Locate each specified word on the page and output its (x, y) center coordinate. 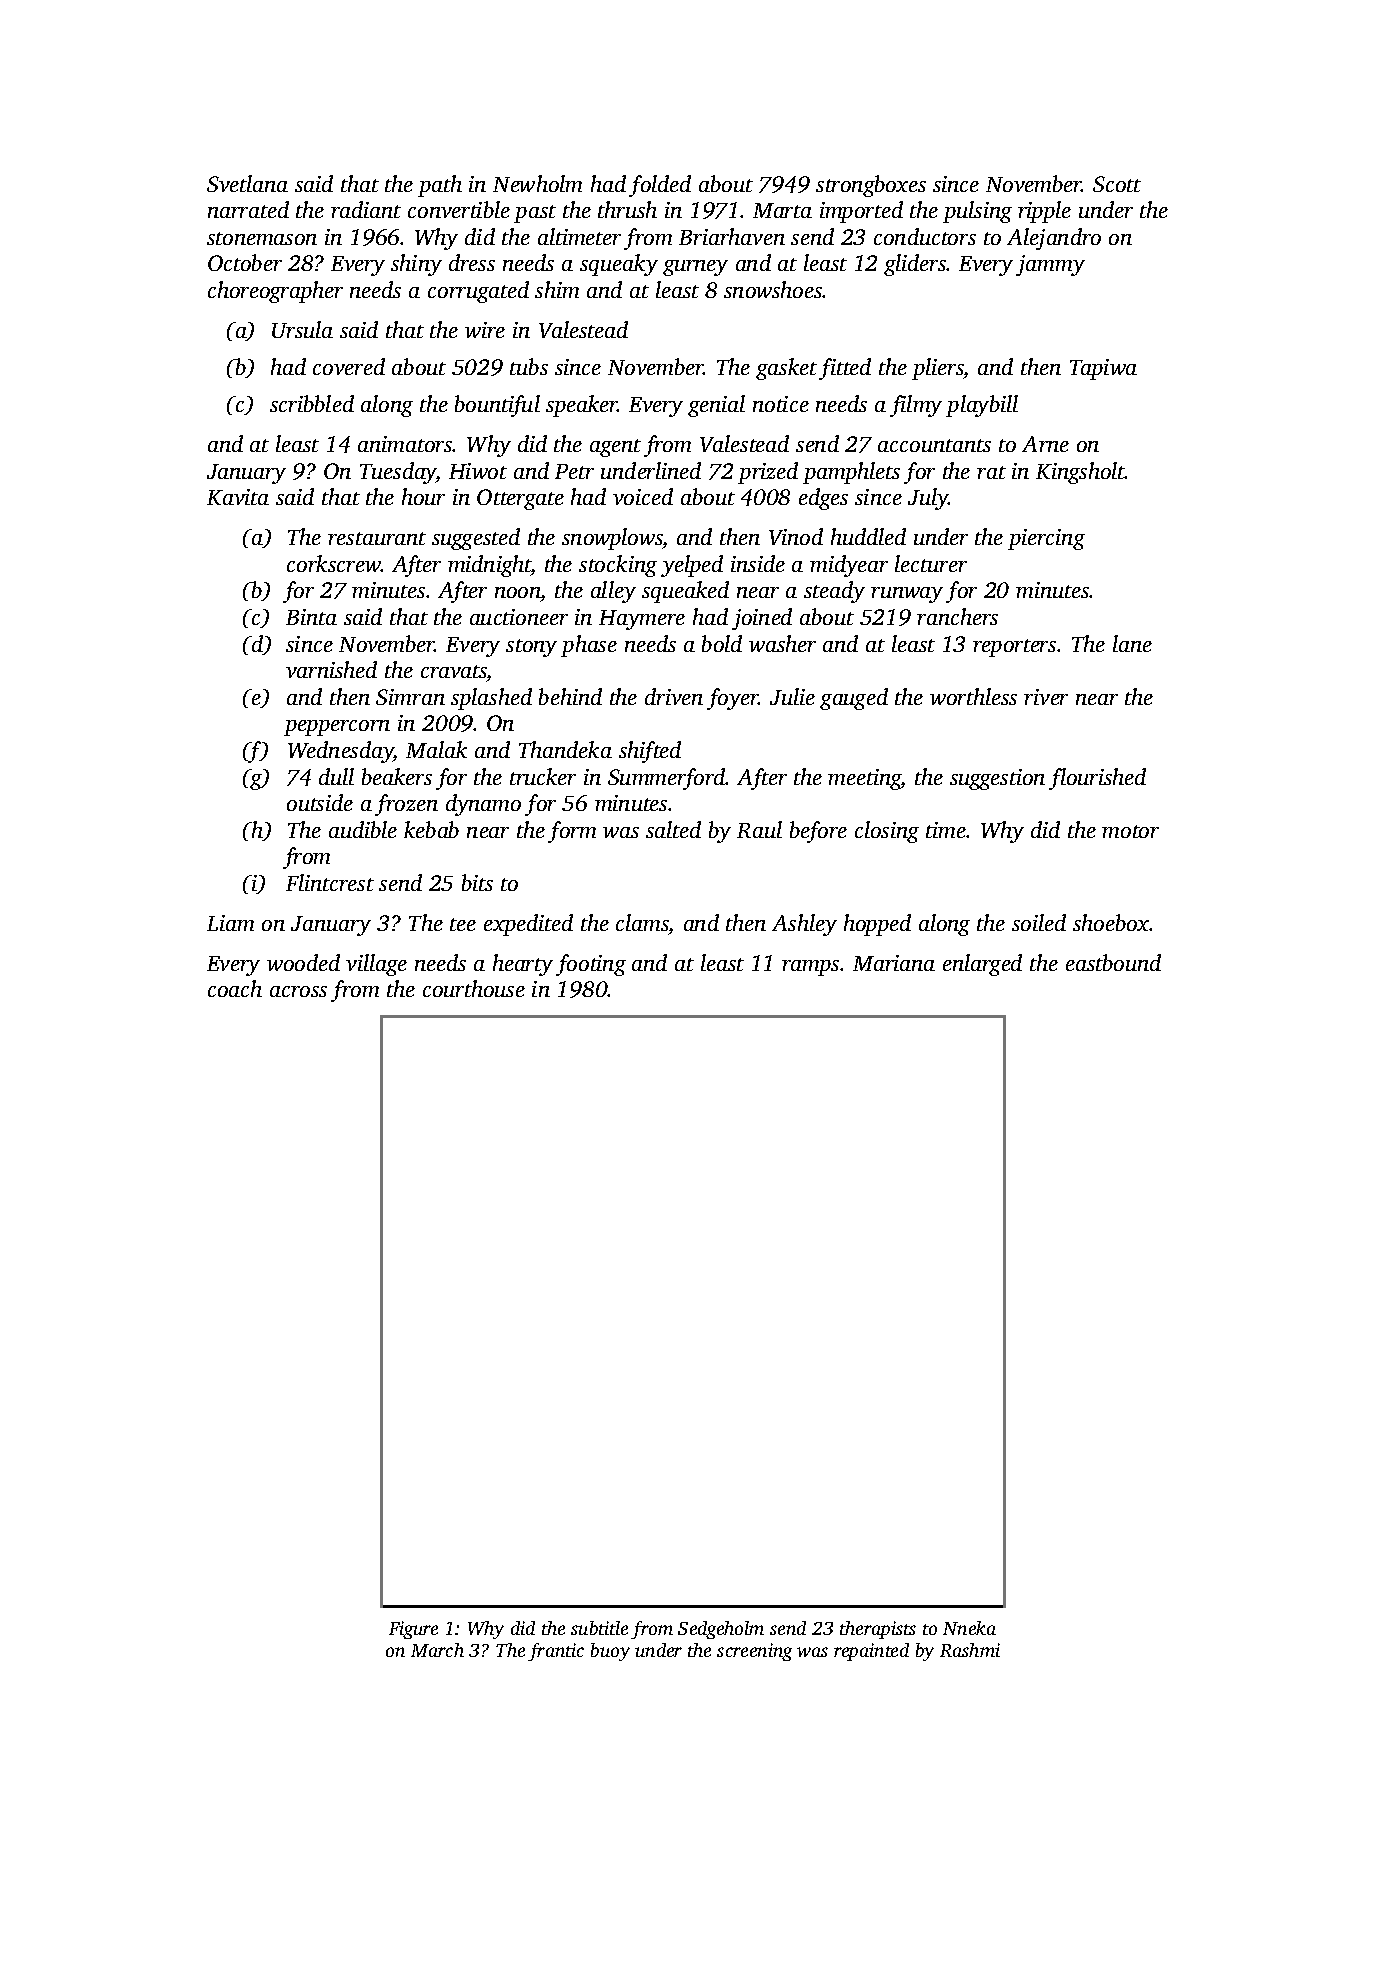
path (440, 186)
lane (1132, 643)
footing (591, 965)
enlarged (982, 965)
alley (613, 592)
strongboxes (871, 186)
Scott (1117, 184)
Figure (413, 1630)
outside (320, 802)
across (298, 991)
